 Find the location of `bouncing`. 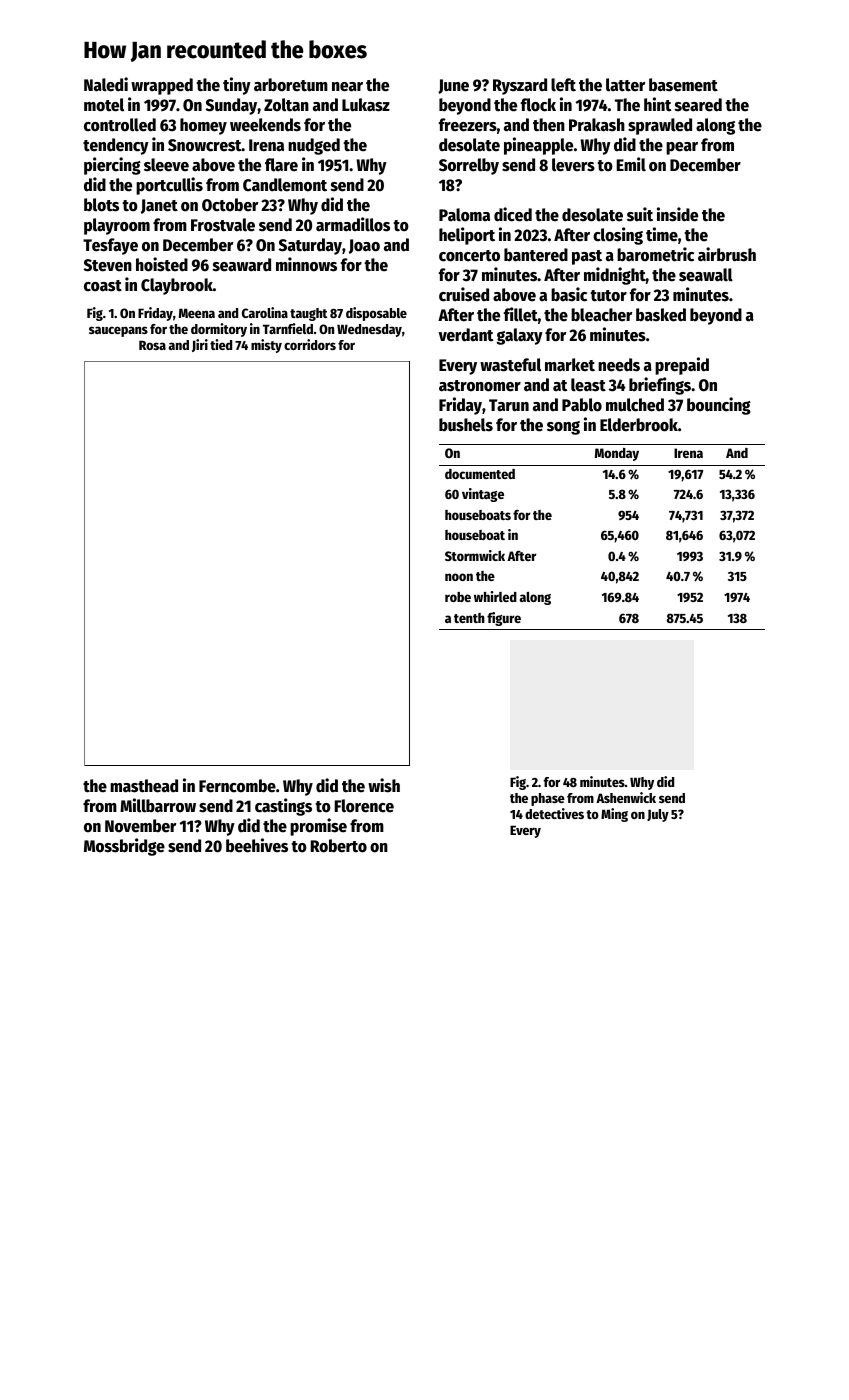

bouncing is located at coordinates (719, 406).
